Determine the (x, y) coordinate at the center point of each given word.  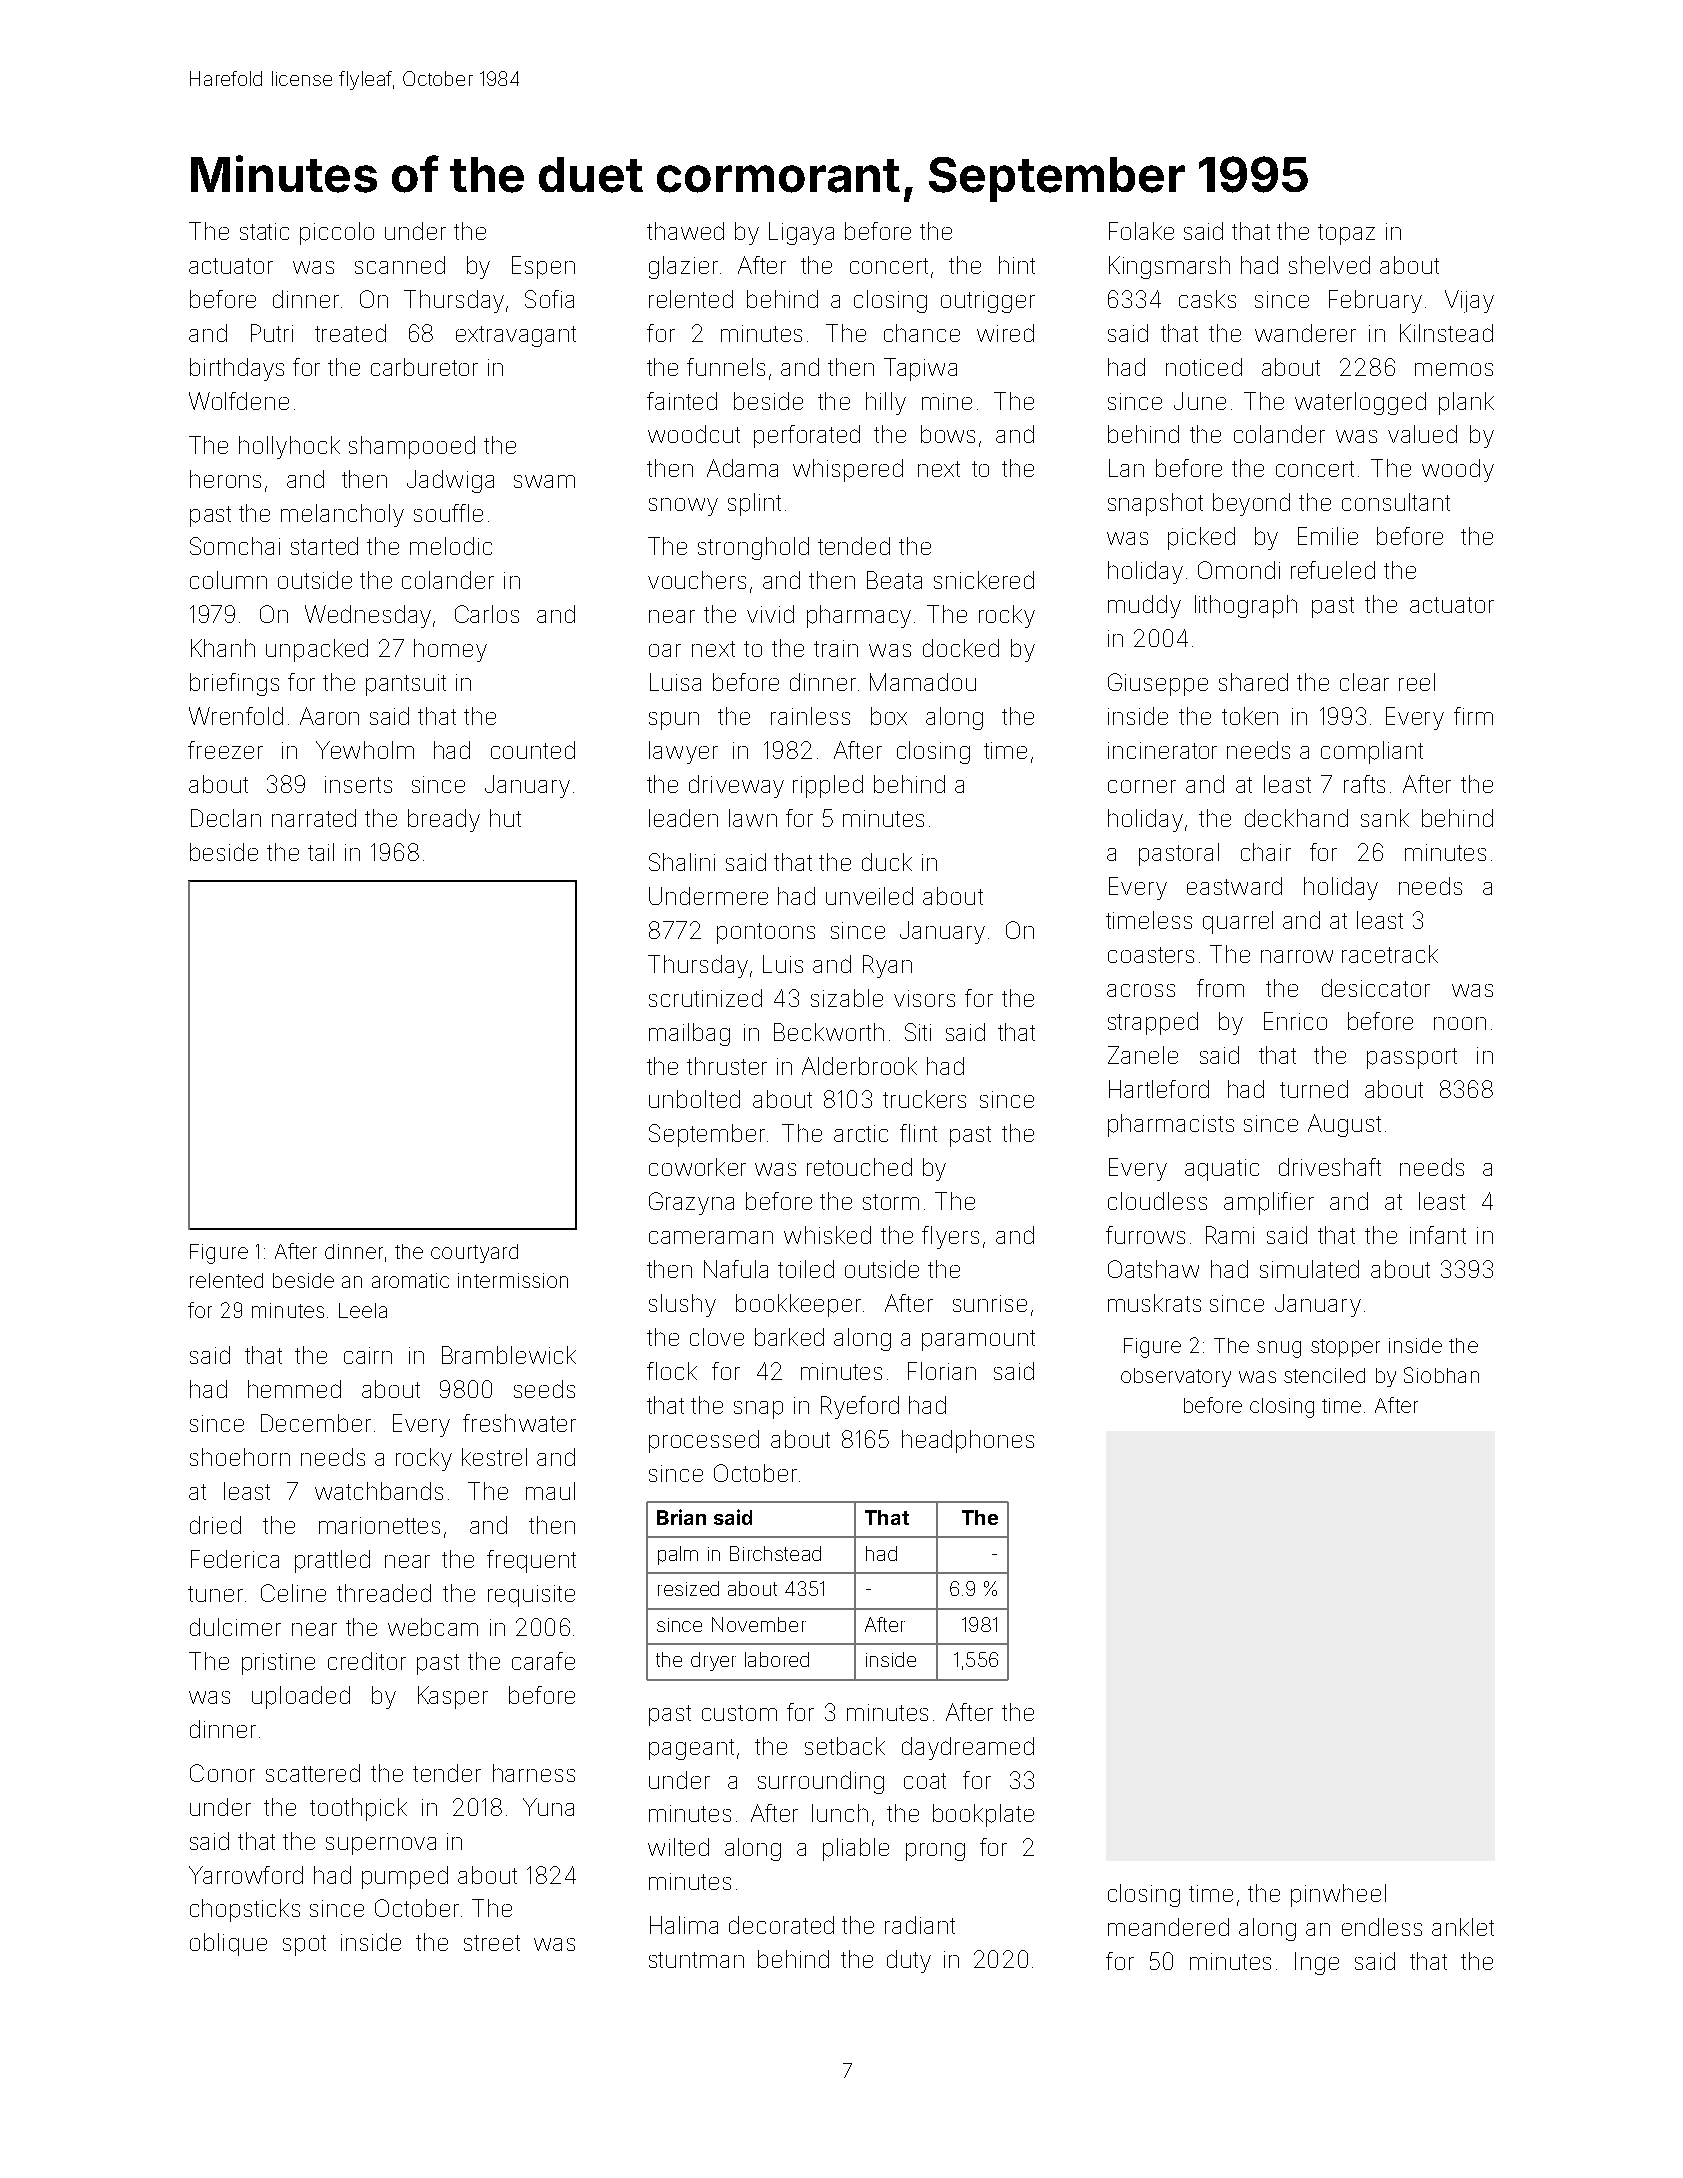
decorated (781, 1925)
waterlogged (1360, 403)
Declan (226, 818)
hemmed (294, 1389)
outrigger (988, 302)
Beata (894, 580)
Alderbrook (859, 1066)
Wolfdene (239, 401)
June (1200, 401)
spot (304, 1945)
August (1344, 1125)
